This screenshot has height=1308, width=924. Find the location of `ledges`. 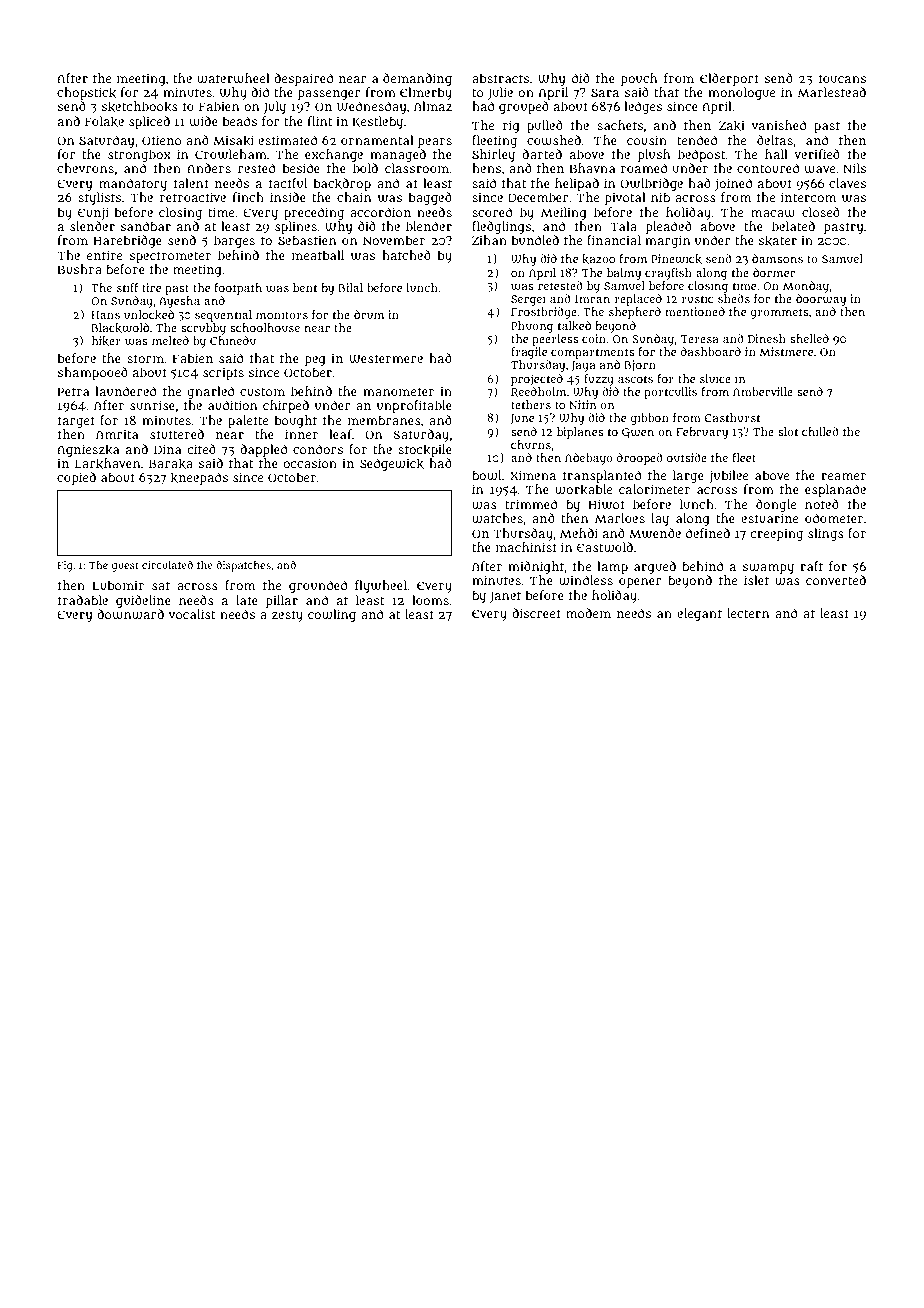

ledges is located at coordinates (643, 107).
